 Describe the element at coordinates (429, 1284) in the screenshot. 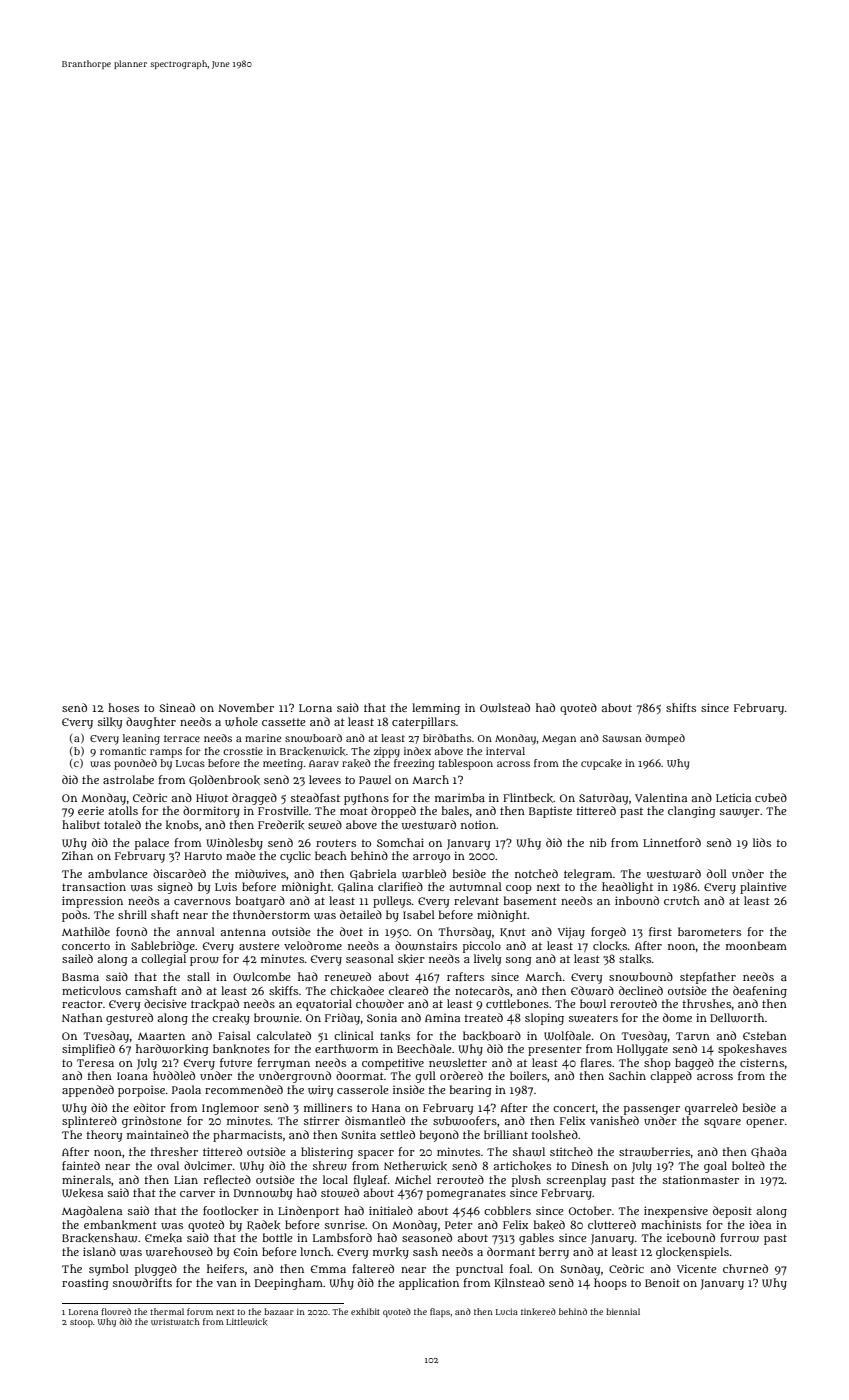

I see `application` at that location.
